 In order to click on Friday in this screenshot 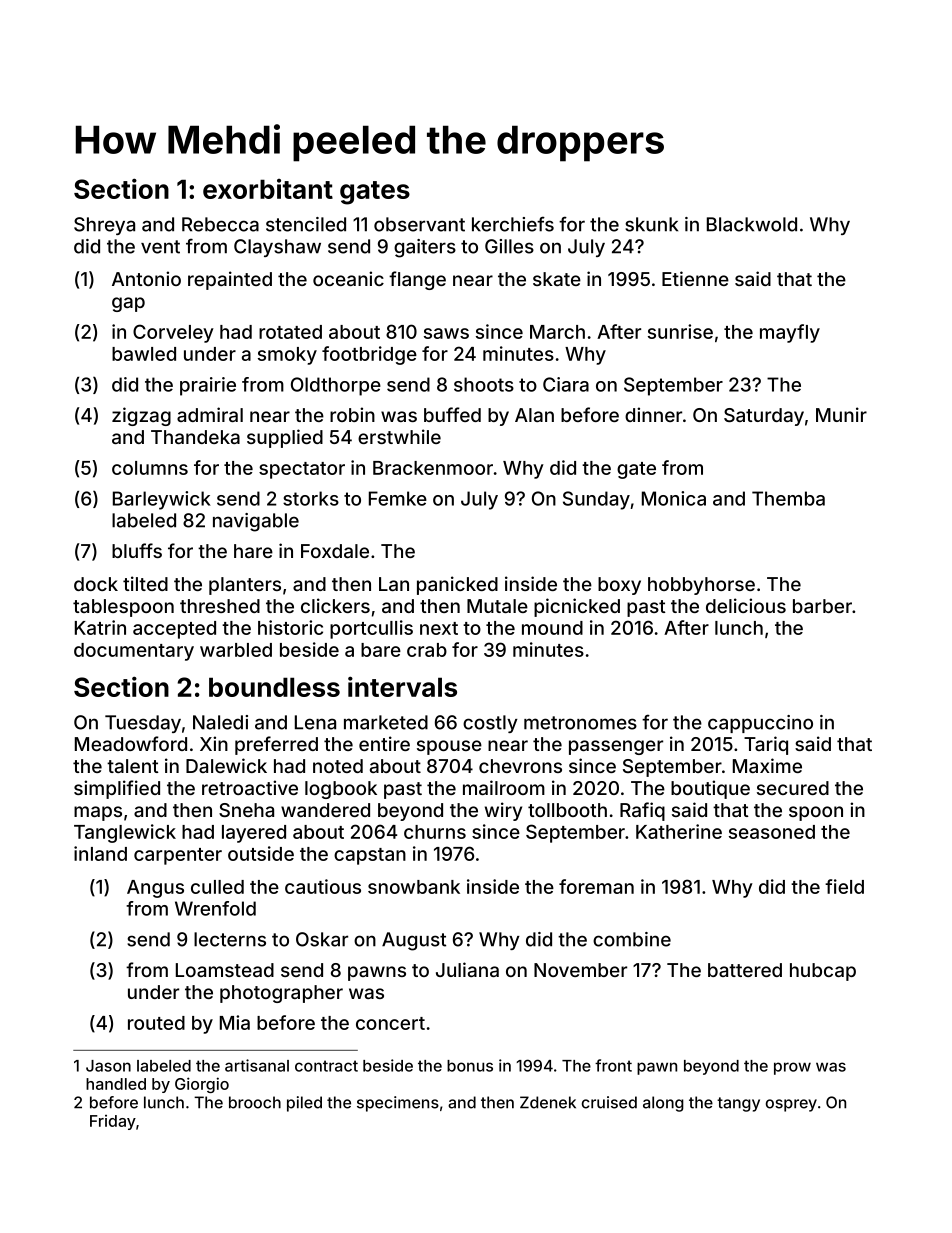, I will do `click(113, 1122)`.
